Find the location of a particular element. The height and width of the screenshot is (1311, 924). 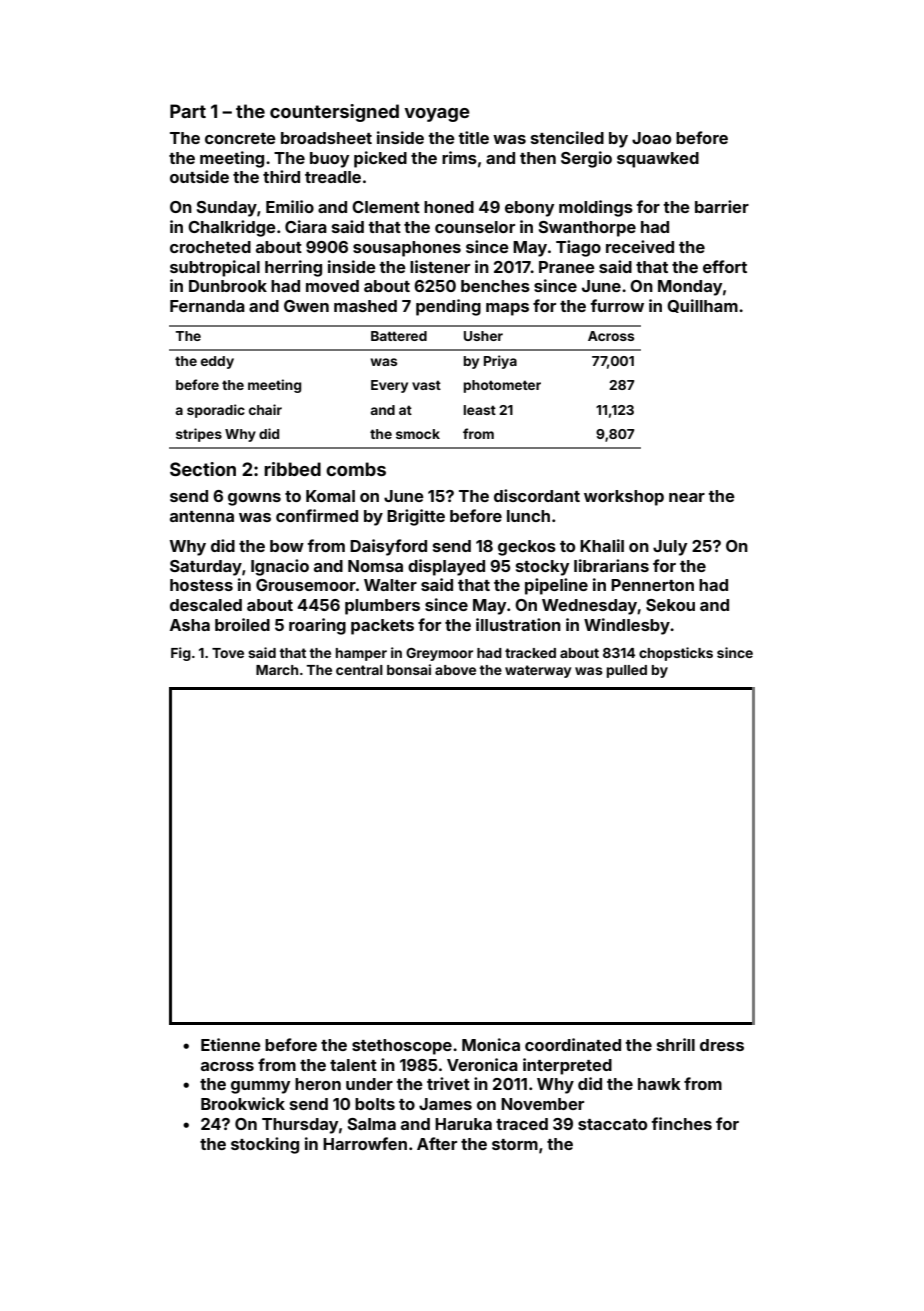

Fernanda is located at coordinates (207, 306).
